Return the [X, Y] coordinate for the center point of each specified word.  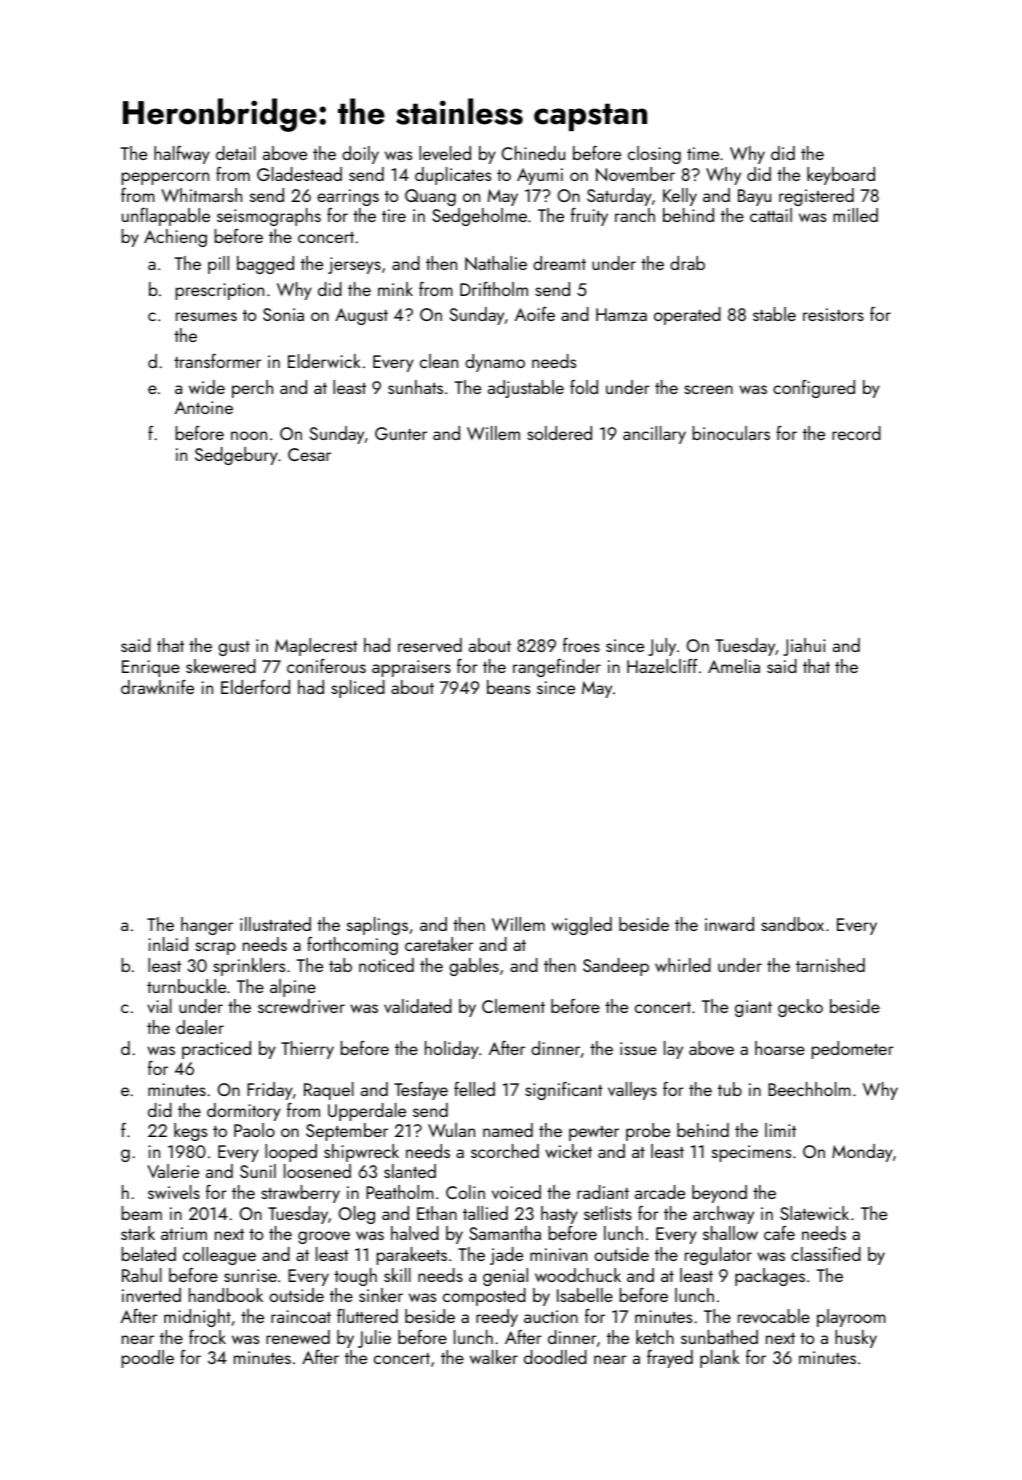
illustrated [275, 924]
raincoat [301, 1316]
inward [729, 924]
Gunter [401, 433]
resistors [833, 314]
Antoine [204, 407]
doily [360, 155]
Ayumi [540, 176]
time [703, 153]
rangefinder [557, 667]
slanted [410, 1171]
